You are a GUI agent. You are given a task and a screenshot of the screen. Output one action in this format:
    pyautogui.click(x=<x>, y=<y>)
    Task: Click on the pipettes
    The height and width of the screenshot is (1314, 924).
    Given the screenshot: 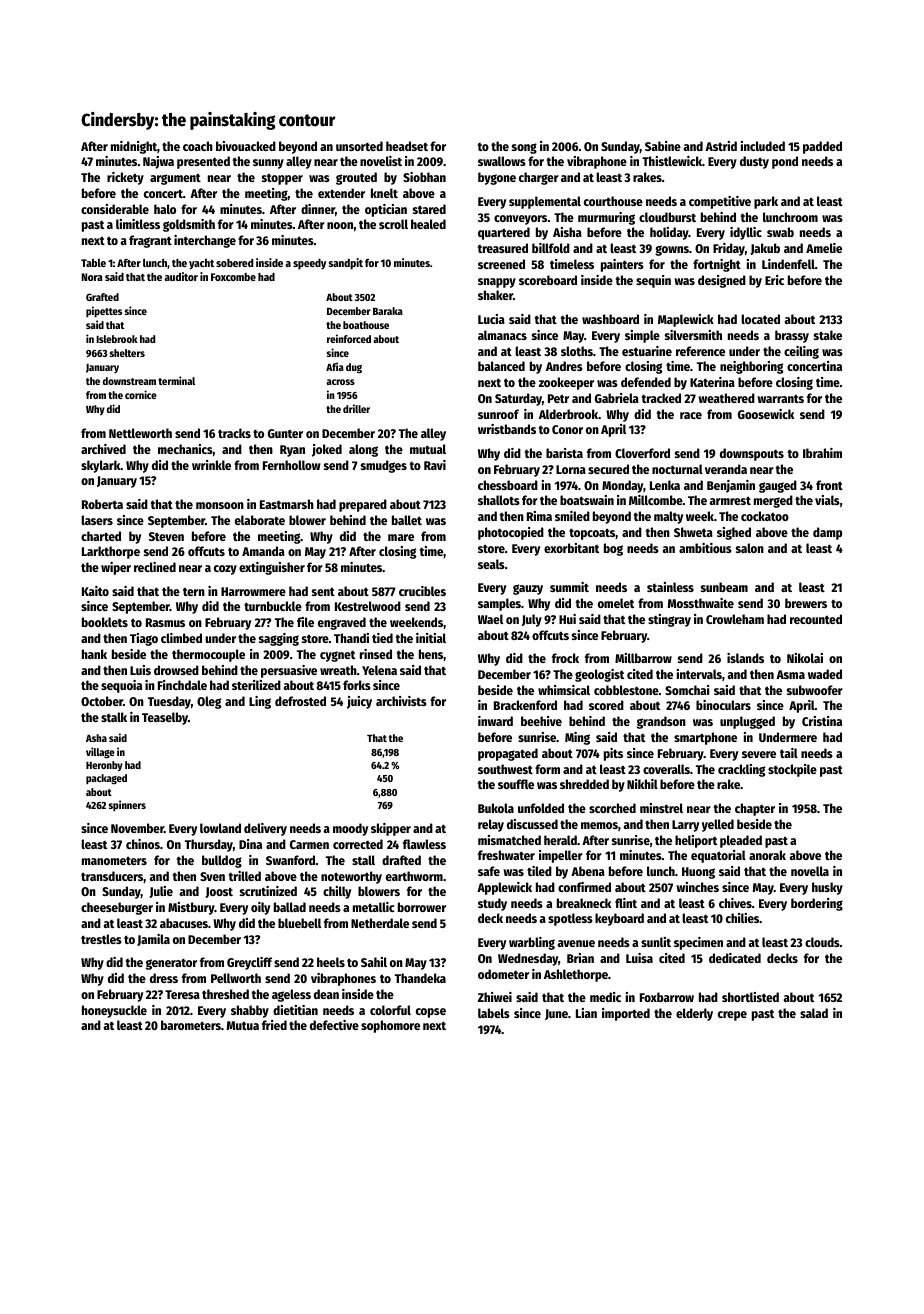 What is the action you would take?
    pyautogui.click(x=104, y=311)
